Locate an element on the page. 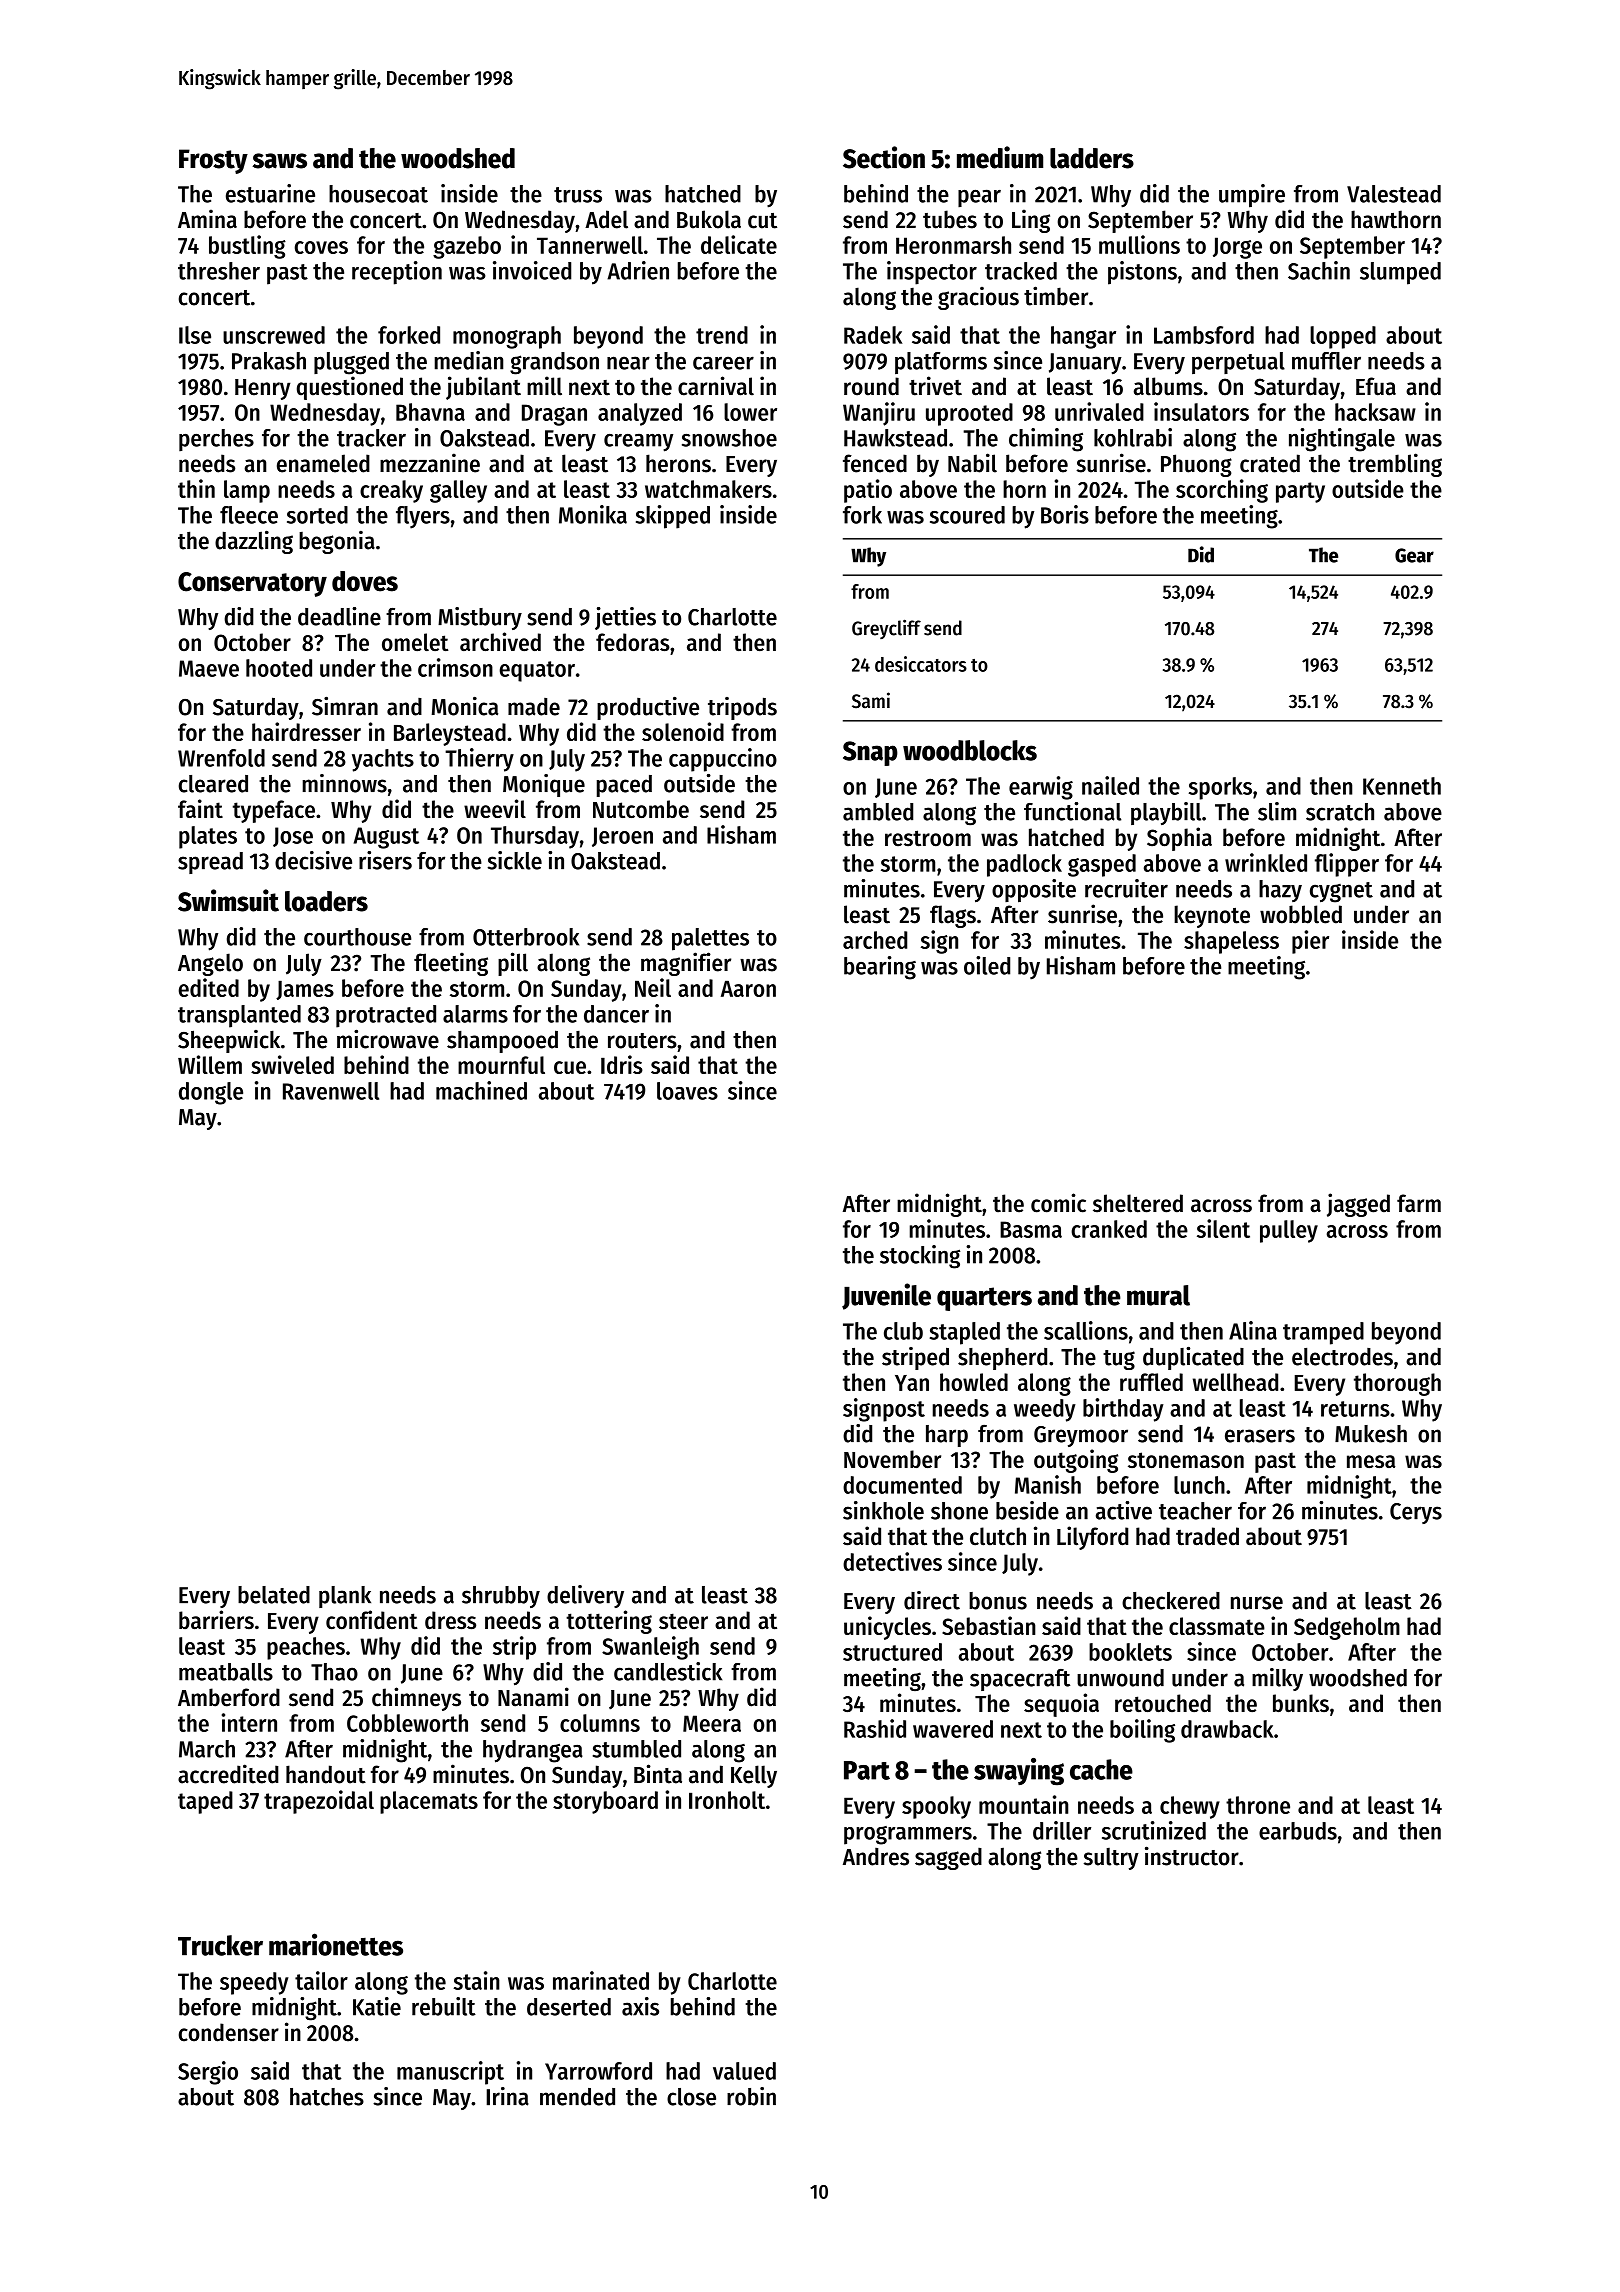 The image size is (1620, 2292). Jorge is located at coordinates (1237, 248).
